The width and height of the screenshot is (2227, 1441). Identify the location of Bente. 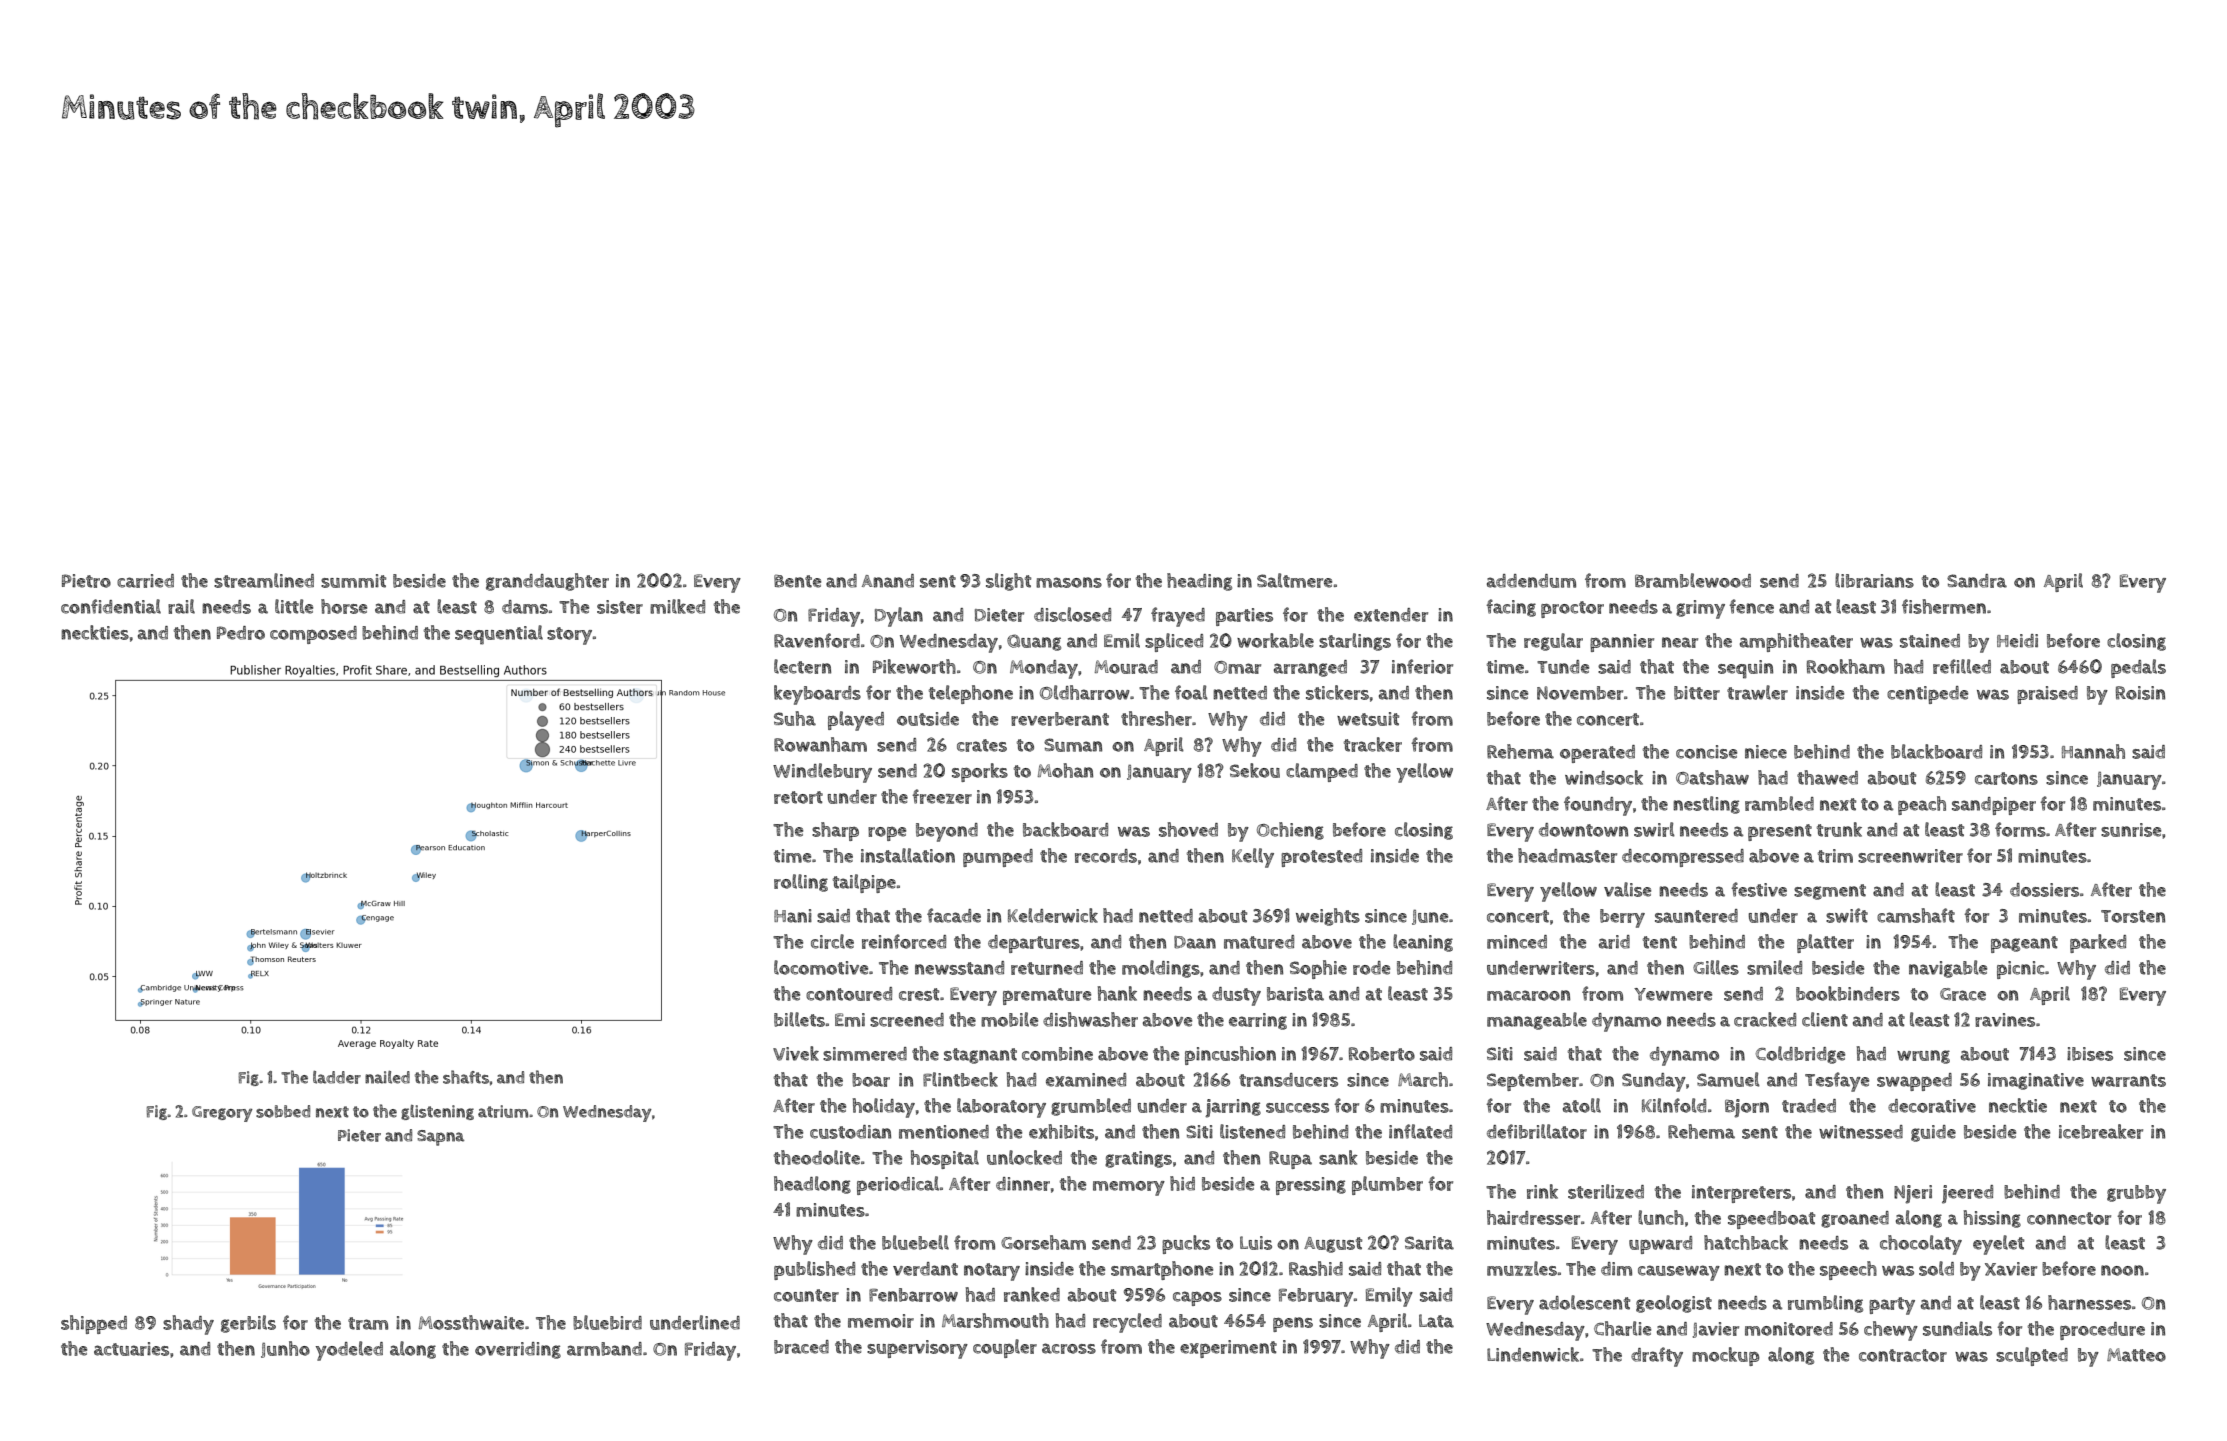
(797, 581).
